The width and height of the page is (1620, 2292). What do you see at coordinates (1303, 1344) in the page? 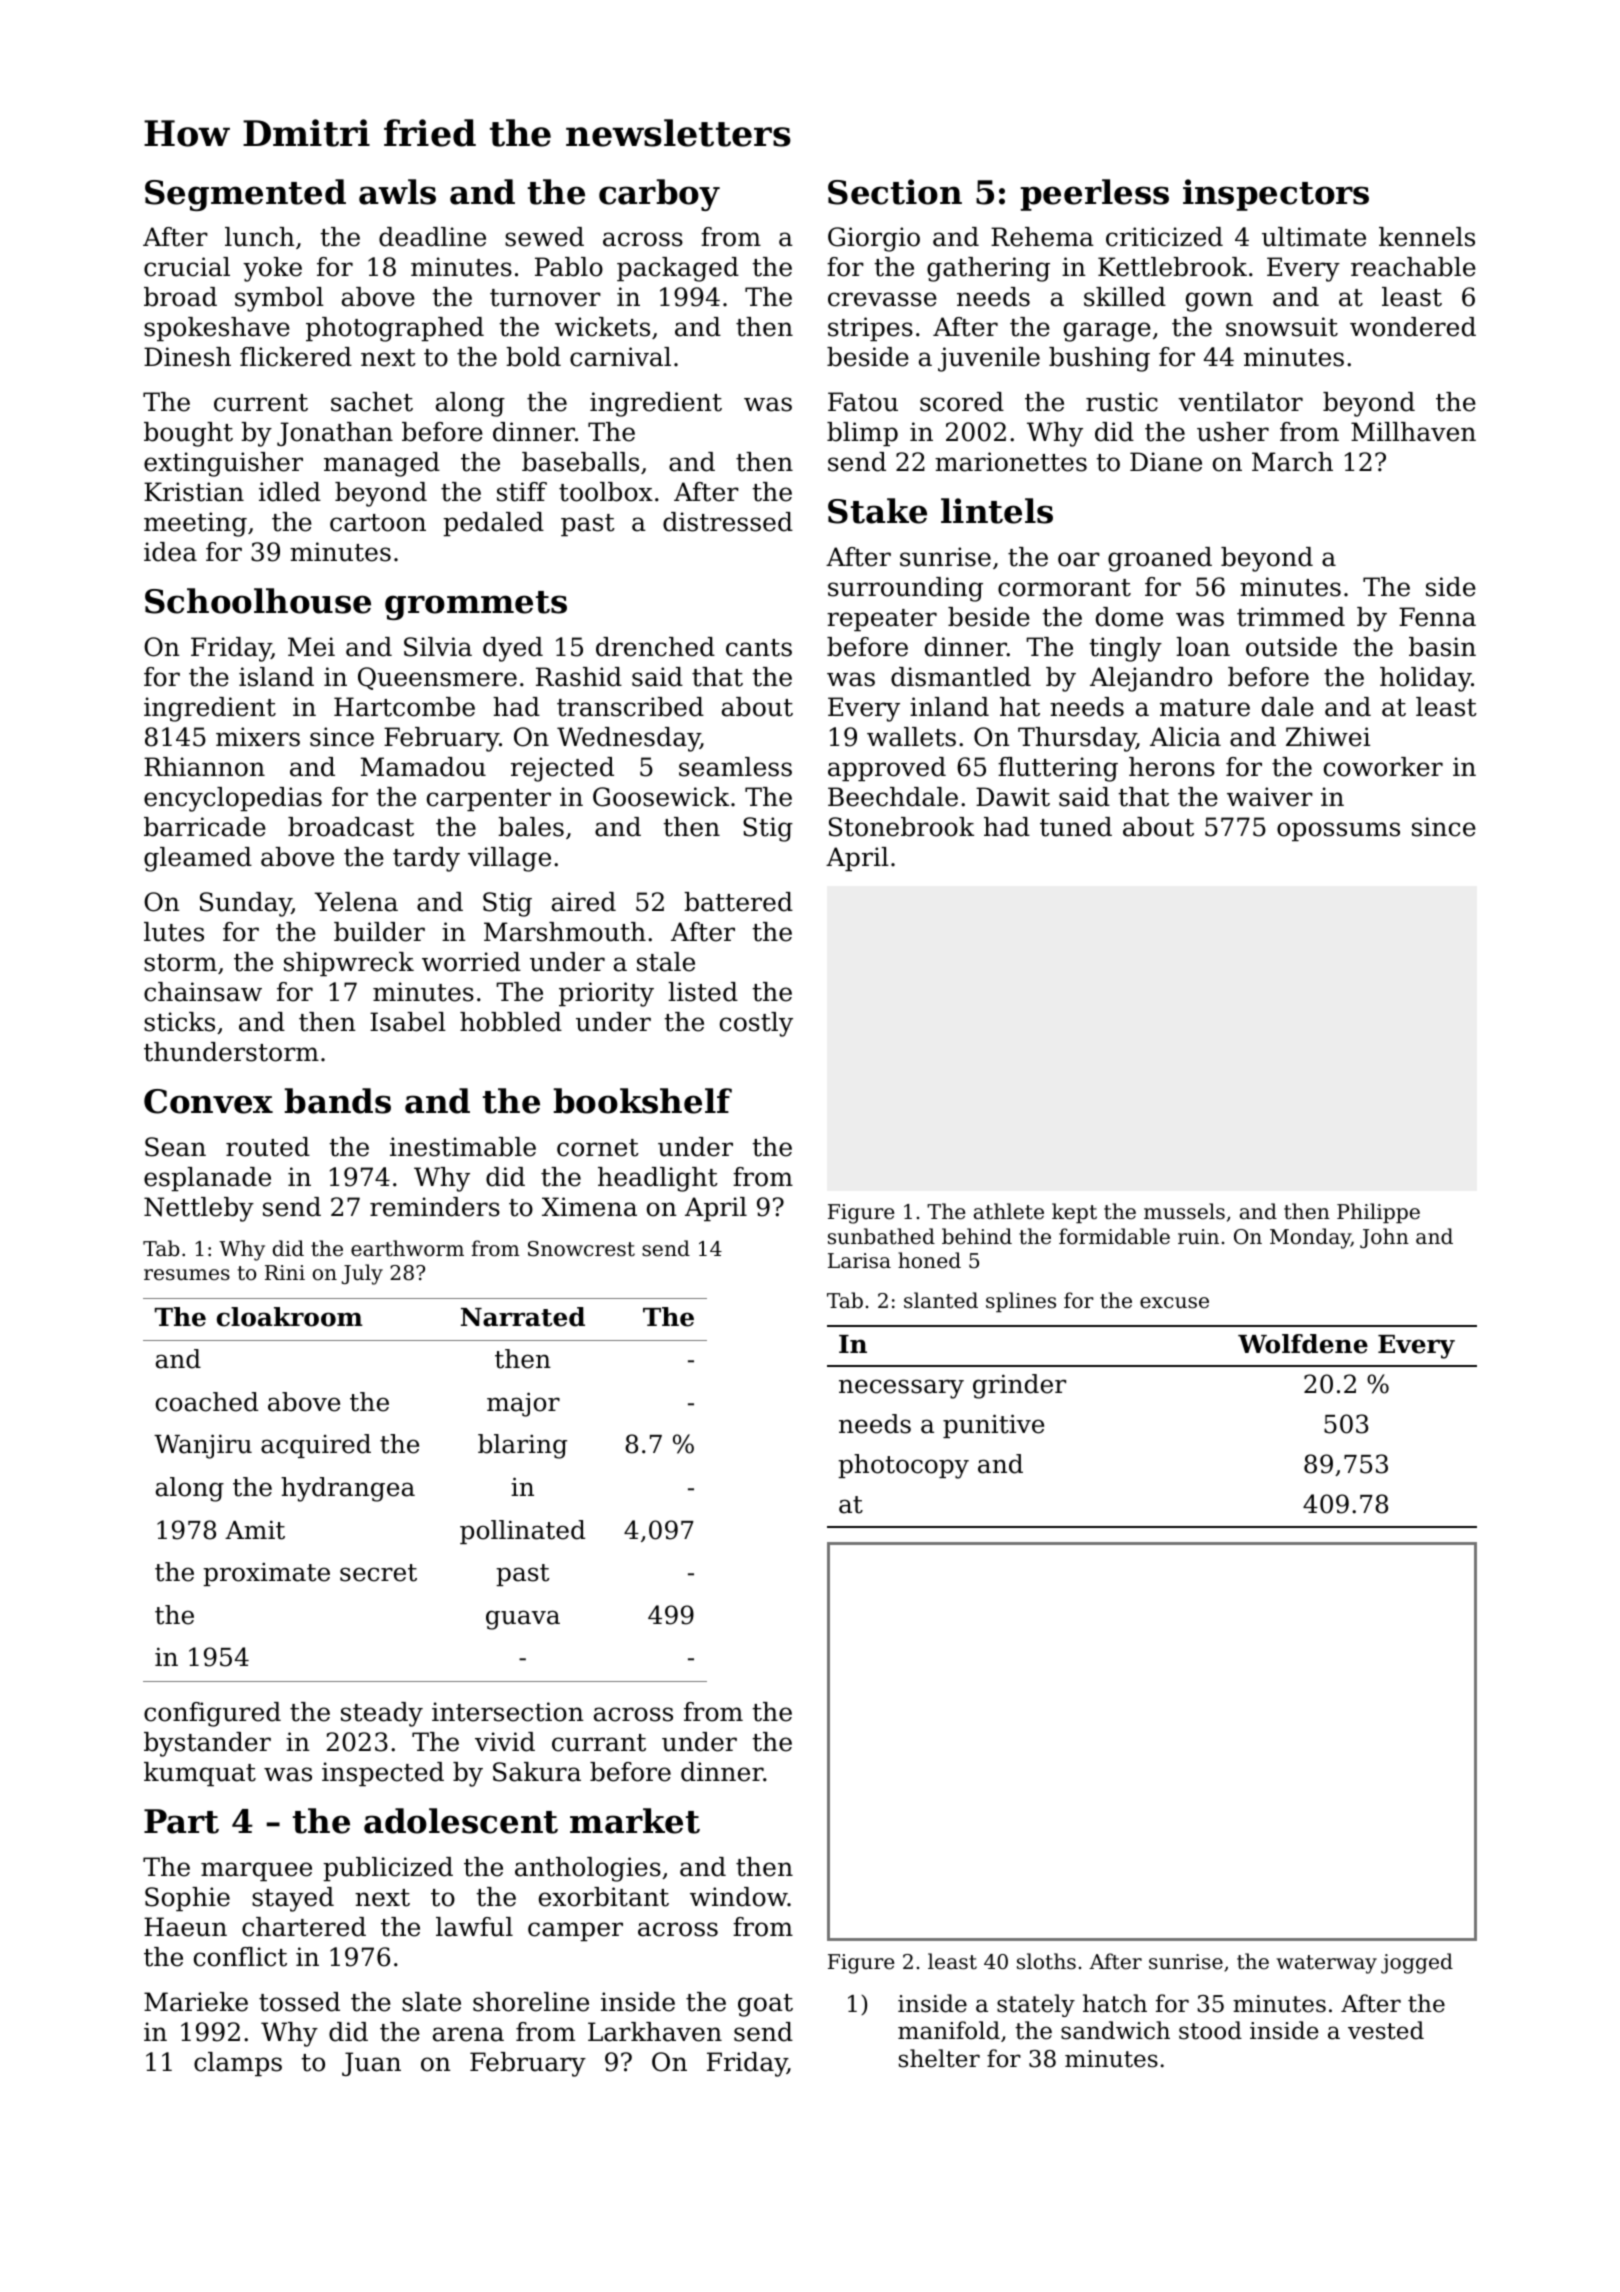
I see `Wolfdene` at bounding box center [1303, 1344].
